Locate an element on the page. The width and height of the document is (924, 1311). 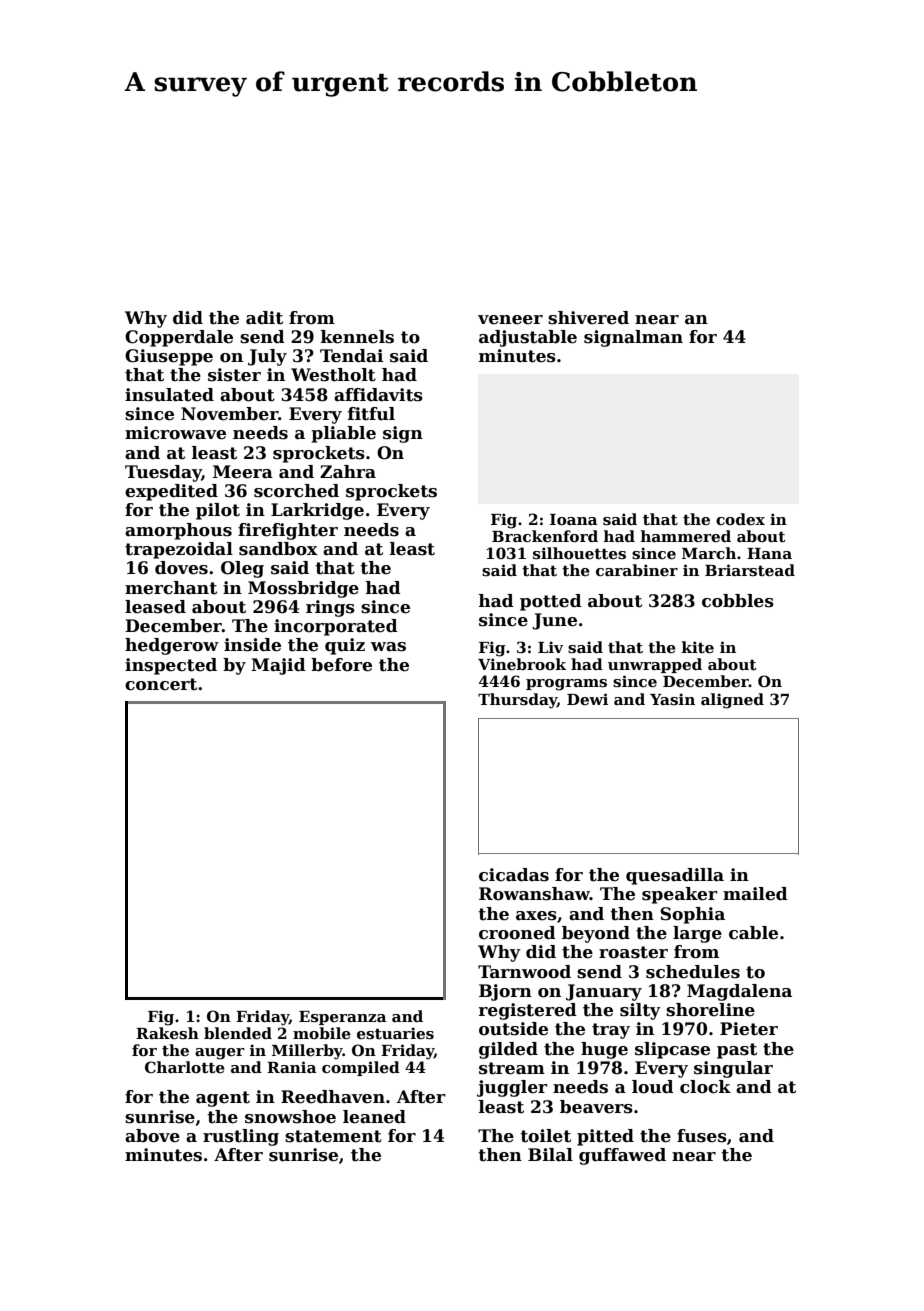
aligned is located at coordinates (732, 701).
